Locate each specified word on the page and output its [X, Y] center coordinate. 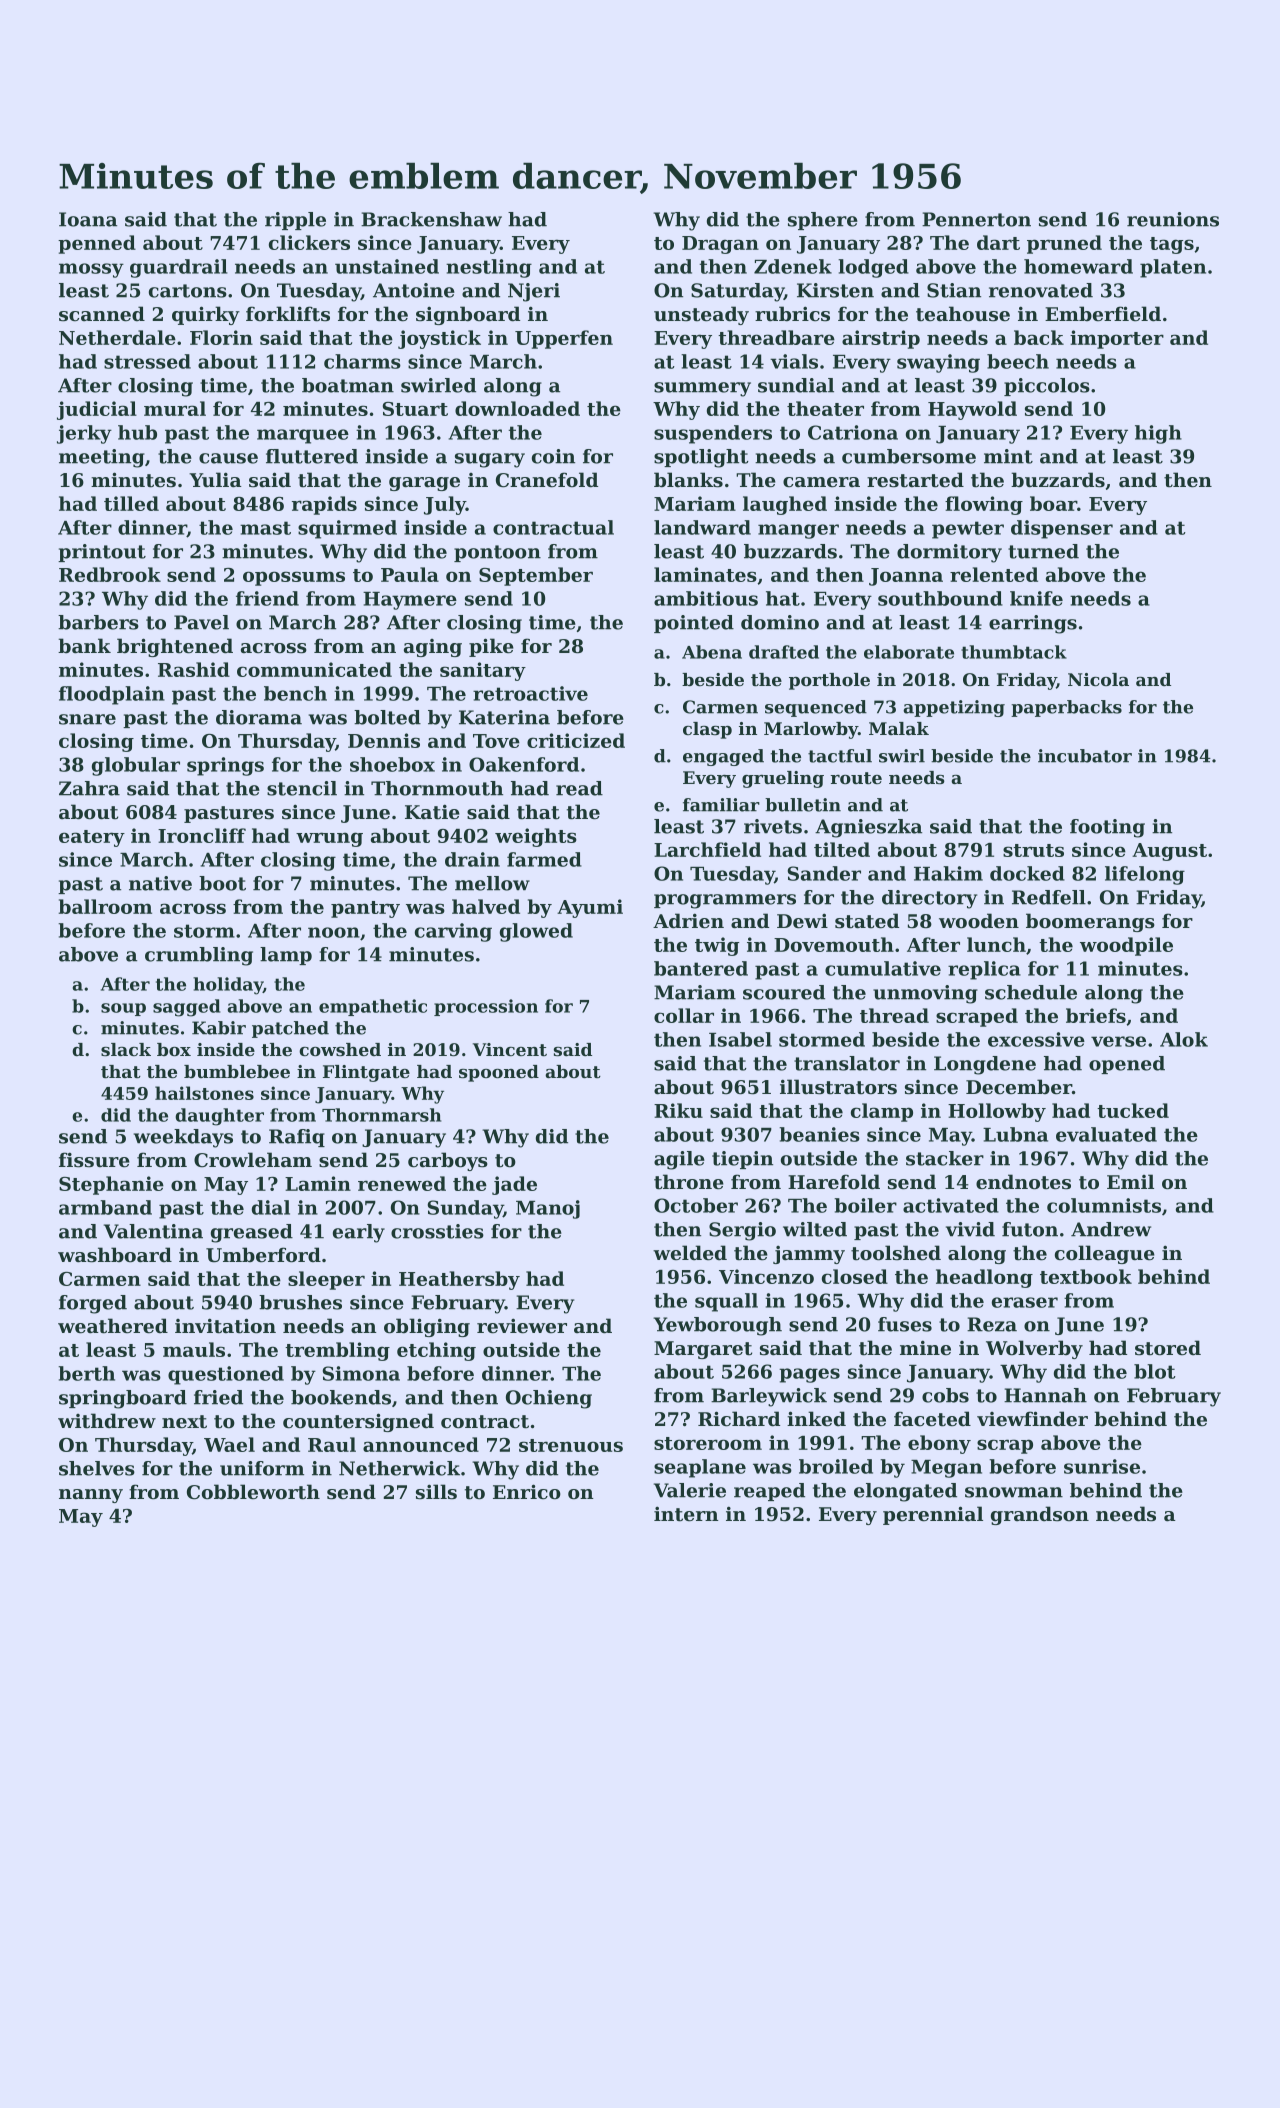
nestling [489, 268]
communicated [314, 669]
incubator [1085, 756]
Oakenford [524, 764]
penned [97, 244]
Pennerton [976, 219]
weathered [113, 1326]
